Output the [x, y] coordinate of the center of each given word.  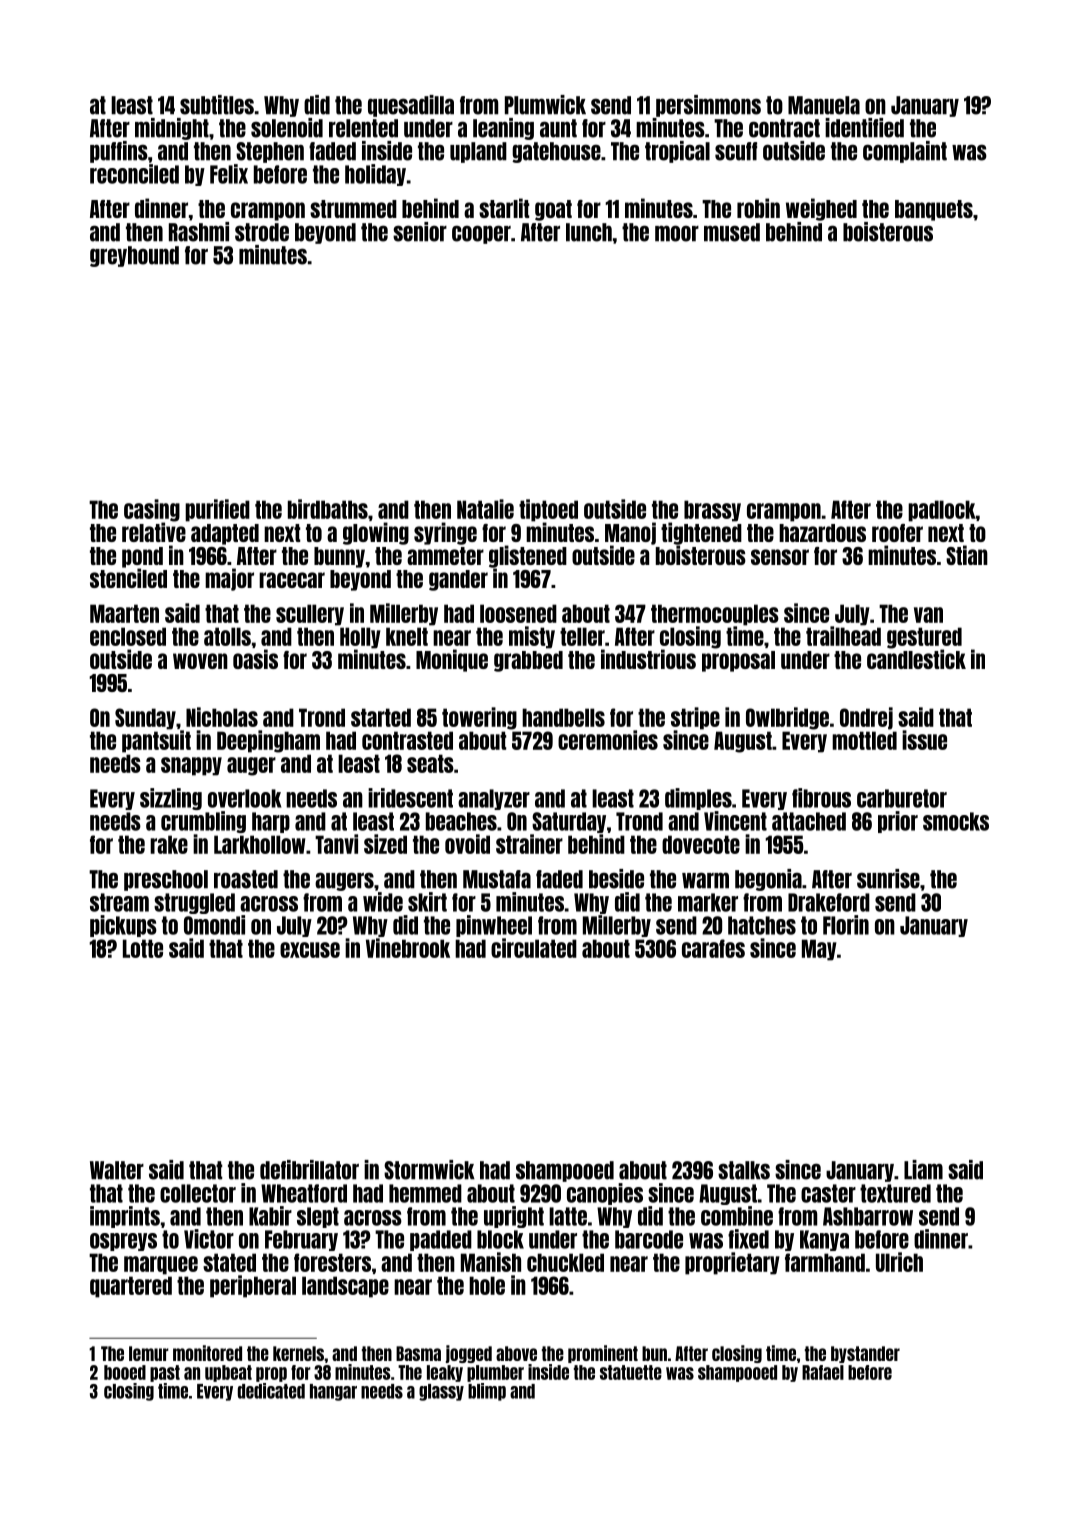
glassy [441, 1392]
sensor [780, 557]
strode [262, 232]
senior [420, 232]
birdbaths [328, 509]
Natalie [485, 509]
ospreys [123, 1242]
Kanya [824, 1240]
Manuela [824, 105]
